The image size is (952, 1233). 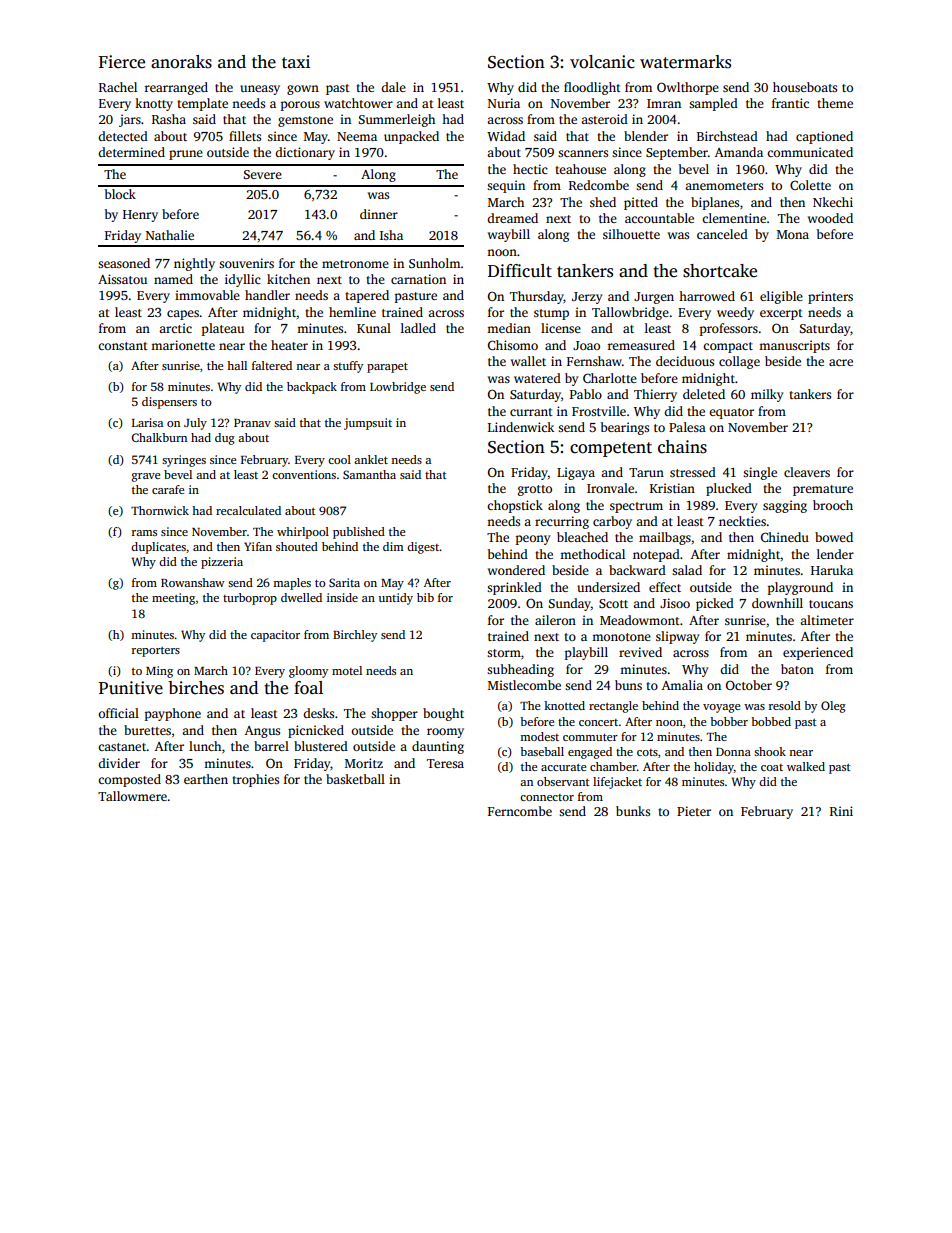 What do you see at coordinates (835, 103) in the page?
I see `theme` at bounding box center [835, 103].
